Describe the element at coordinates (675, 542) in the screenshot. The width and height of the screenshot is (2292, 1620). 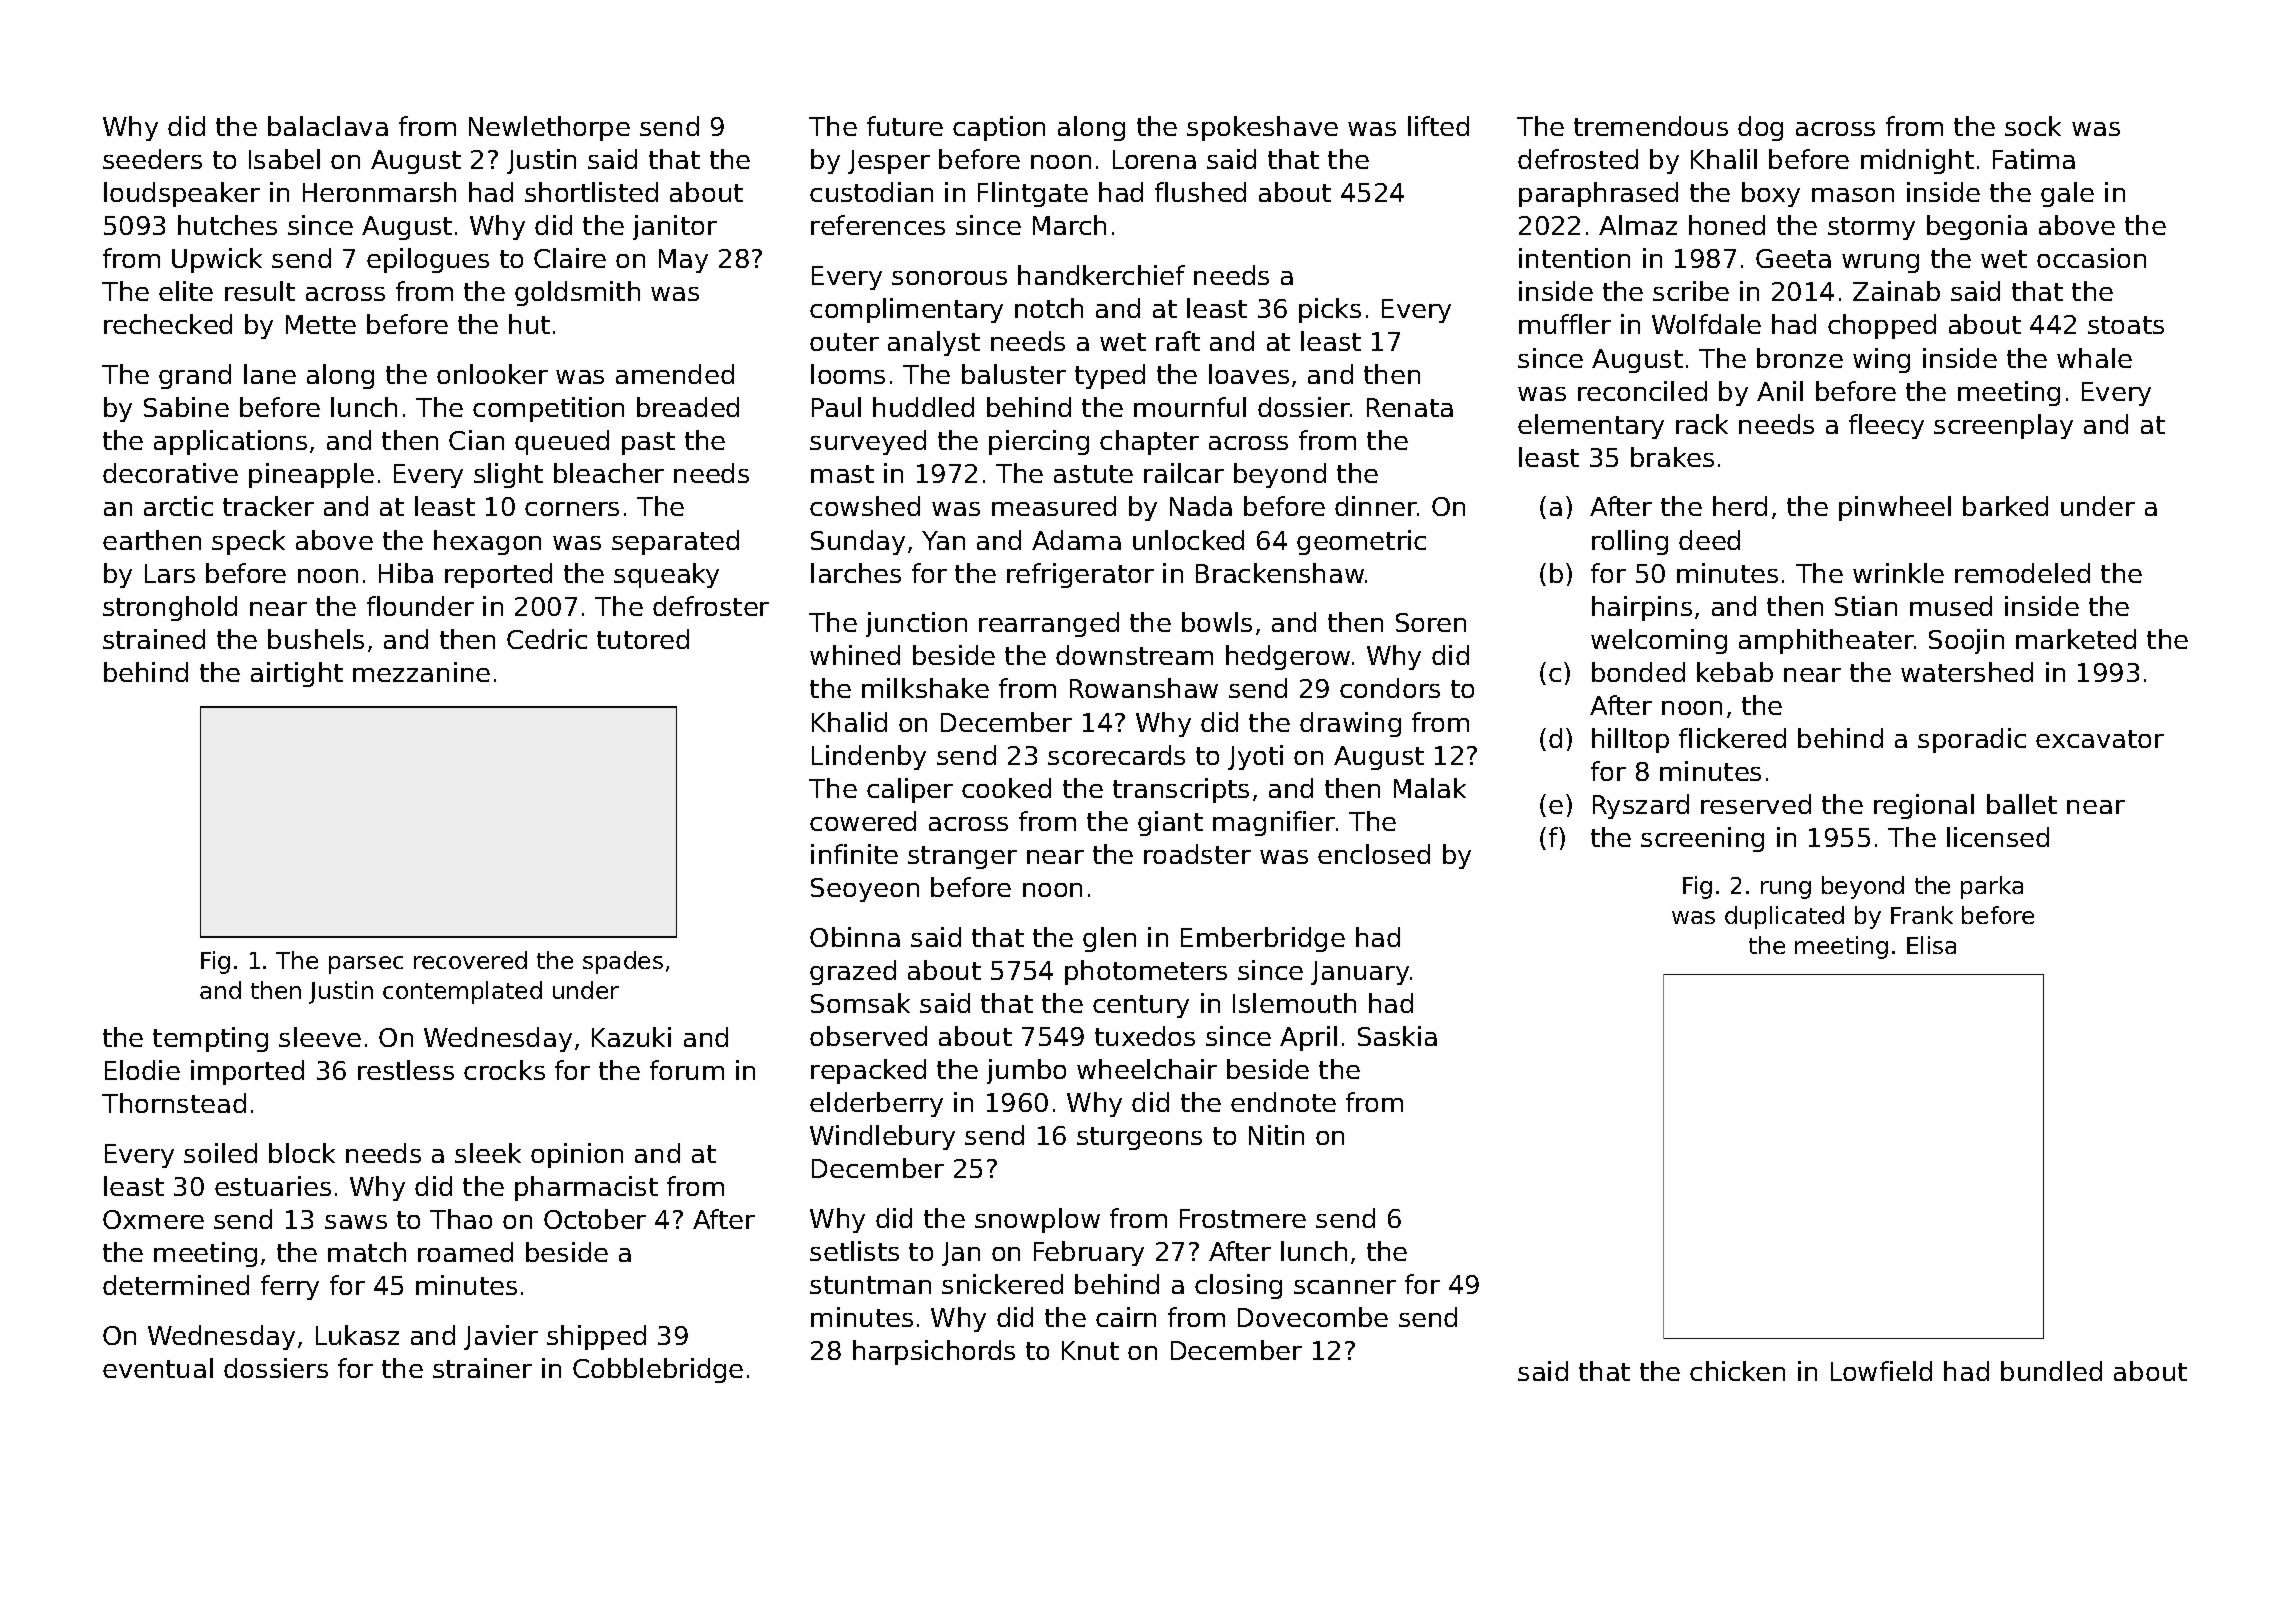
I see `separated` at that location.
